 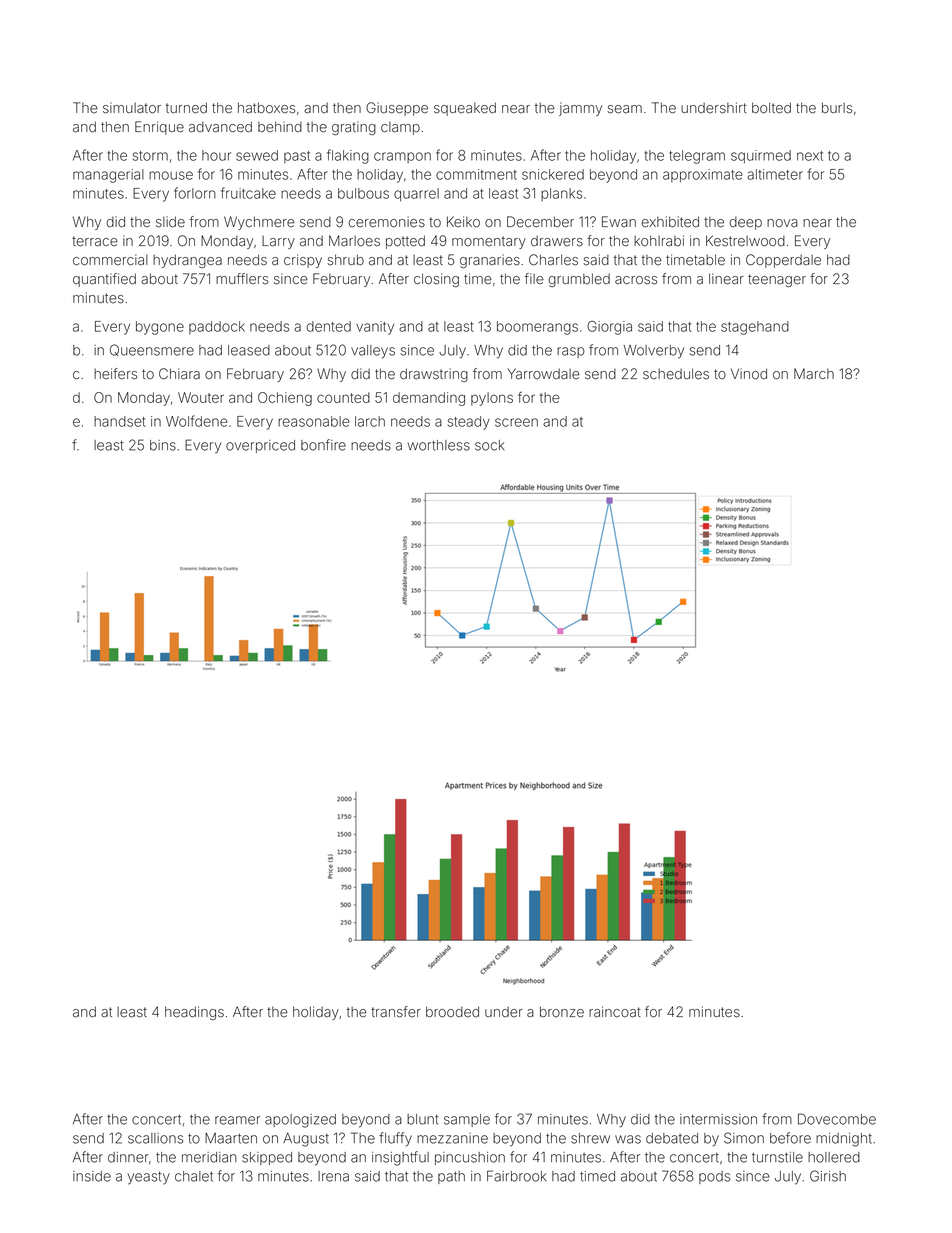 I want to click on Copperdale, so click(x=783, y=261).
